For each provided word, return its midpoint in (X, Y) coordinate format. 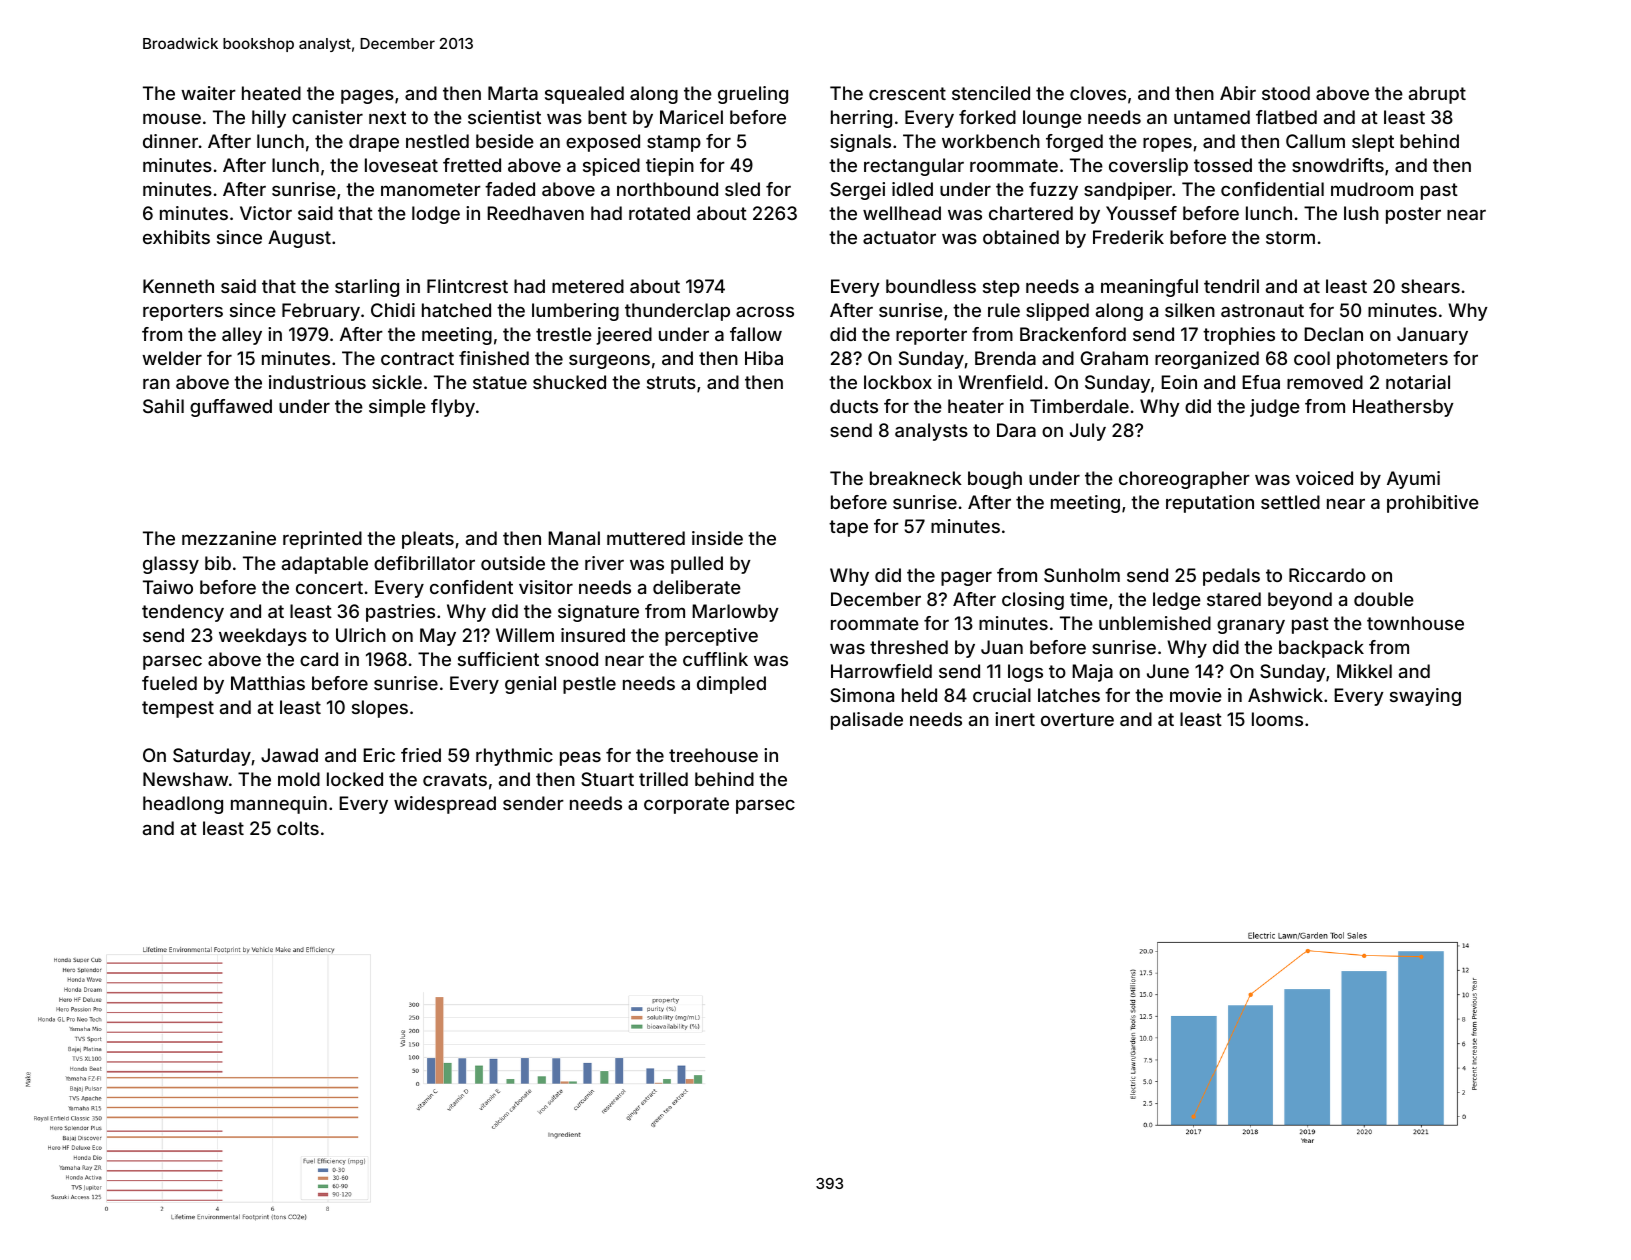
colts (298, 828)
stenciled (991, 93)
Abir (1238, 93)
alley (242, 336)
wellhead (902, 213)
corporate (686, 805)
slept (1373, 143)
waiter (208, 93)
